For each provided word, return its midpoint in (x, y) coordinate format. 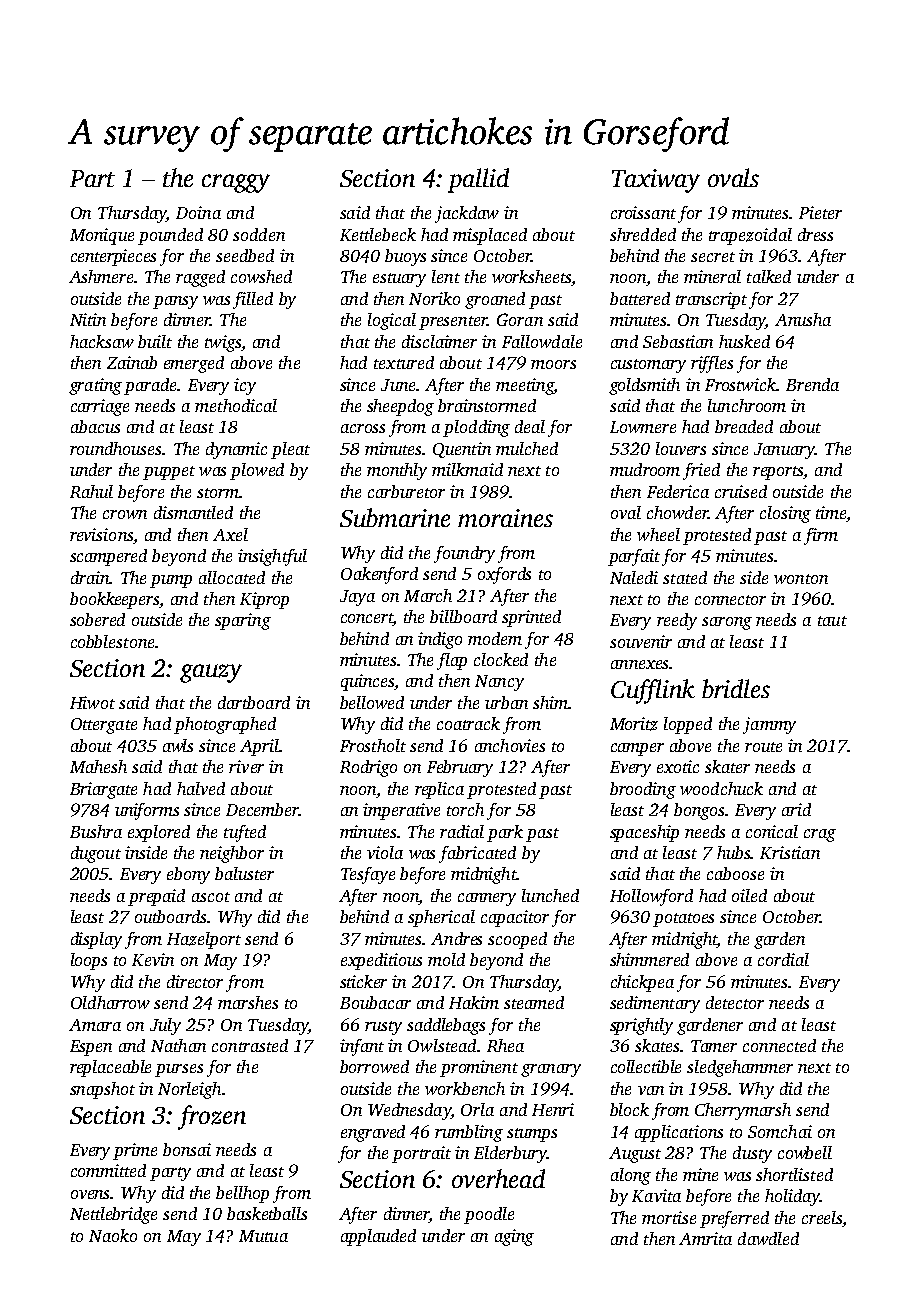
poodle (489, 1215)
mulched (527, 448)
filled (253, 300)
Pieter (820, 212)
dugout (96, 854)
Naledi (634, 577)
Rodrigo (368, 768)
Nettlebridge (113, 1215)
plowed (257, 471)
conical (772, 831)
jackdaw (467, 214)
